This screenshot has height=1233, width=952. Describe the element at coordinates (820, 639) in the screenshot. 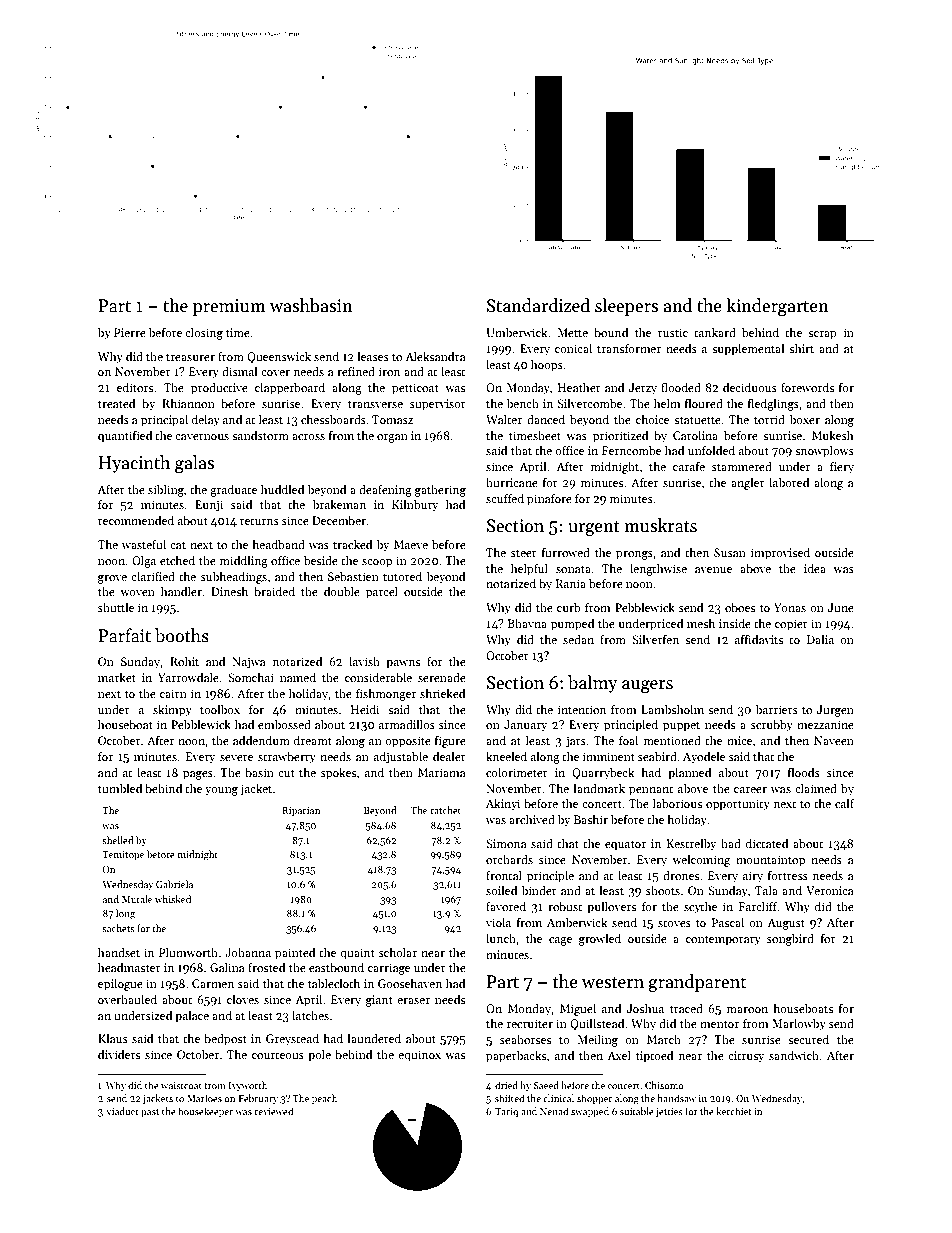

I see `Dalia` at that location.
